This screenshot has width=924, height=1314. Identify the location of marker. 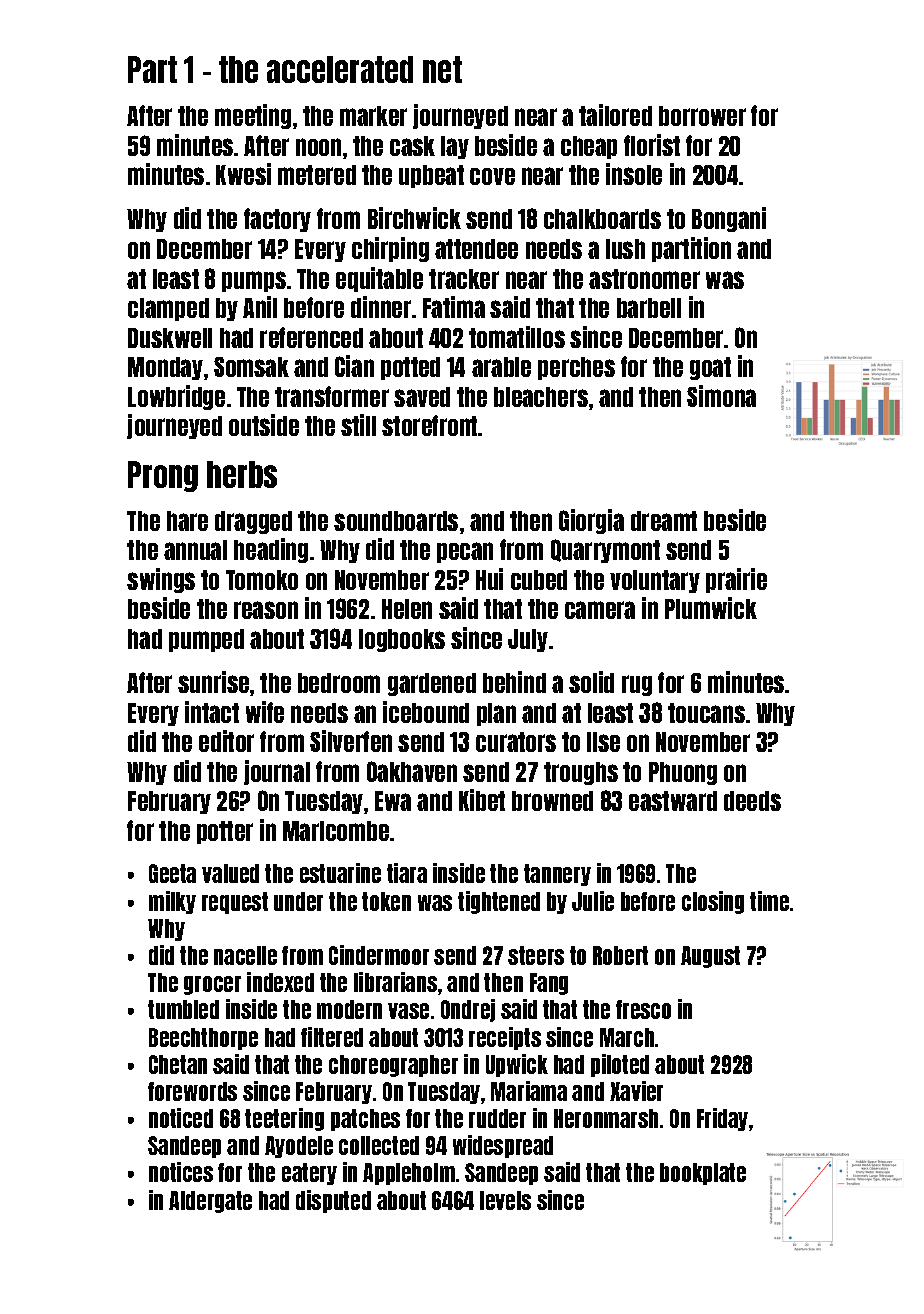
(373, 116).
